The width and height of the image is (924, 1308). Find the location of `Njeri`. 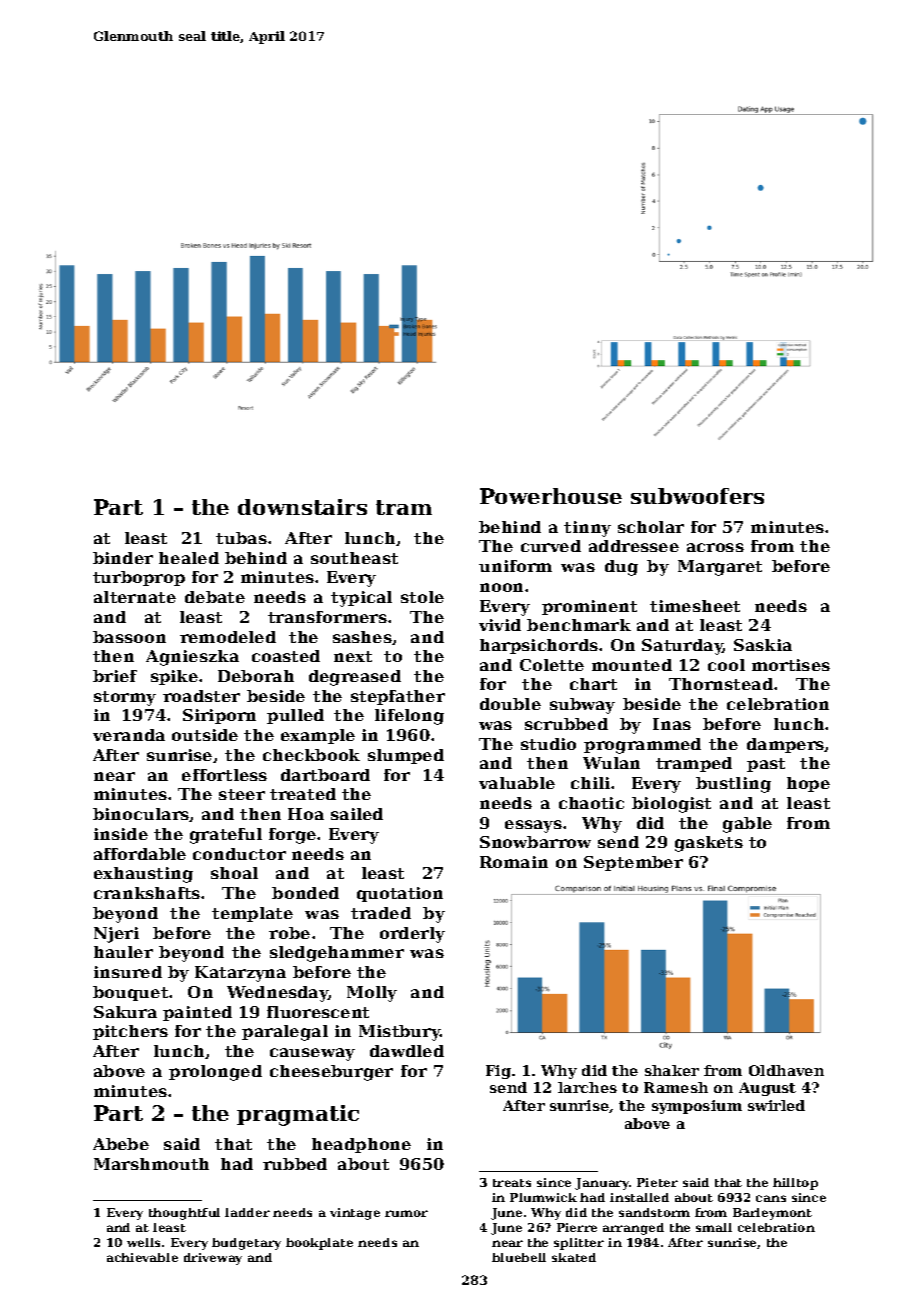

Njeri is located at coordinates (116, 935).
